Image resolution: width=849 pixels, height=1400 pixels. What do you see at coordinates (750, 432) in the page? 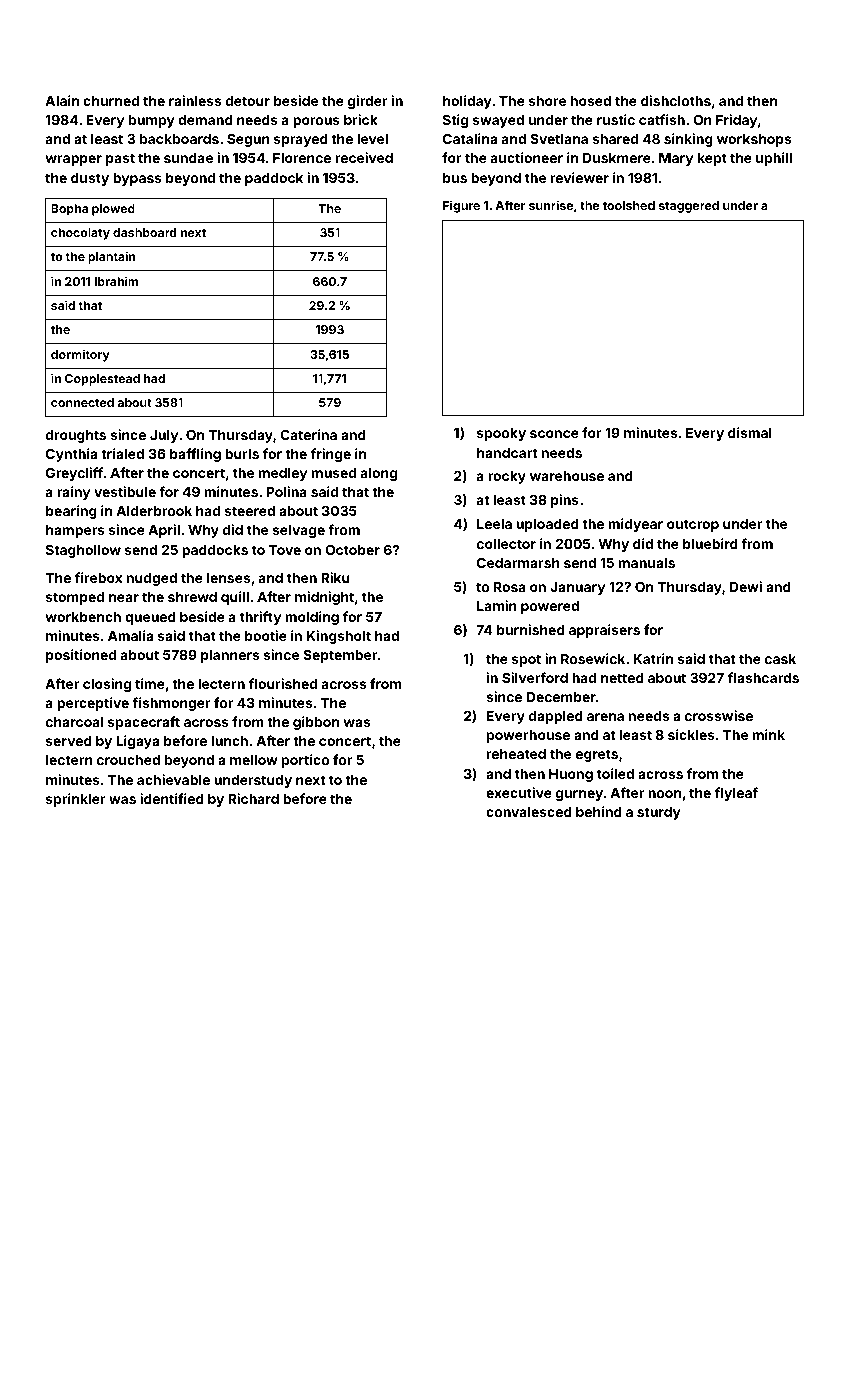
I see `dismal` at bounding box center [750, 432].
